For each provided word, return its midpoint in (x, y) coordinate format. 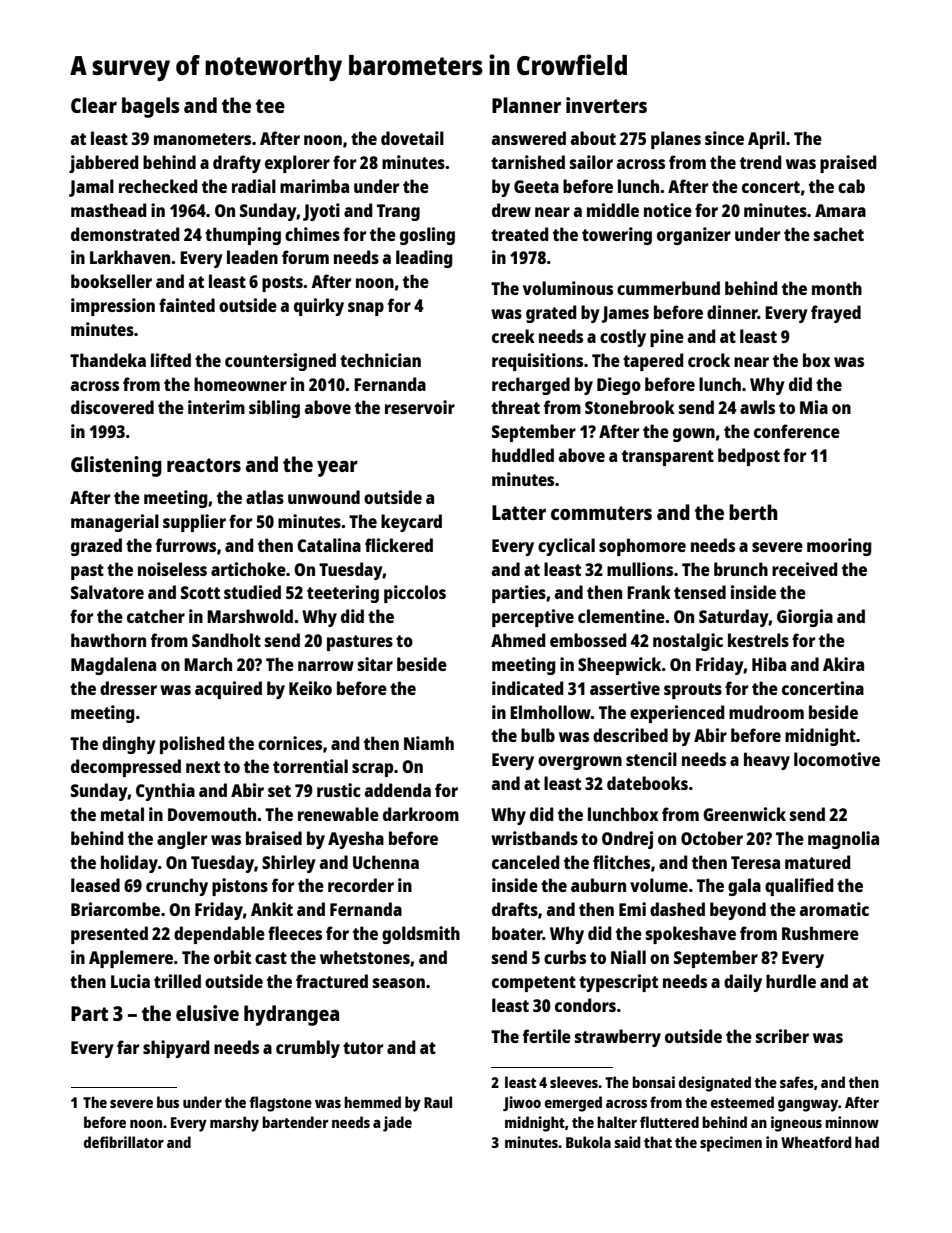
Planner (526, 105)
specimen (731, 1144)
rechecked (158, 186)
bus (168, 1102)
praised (848, 164)
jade (397, 1124)
